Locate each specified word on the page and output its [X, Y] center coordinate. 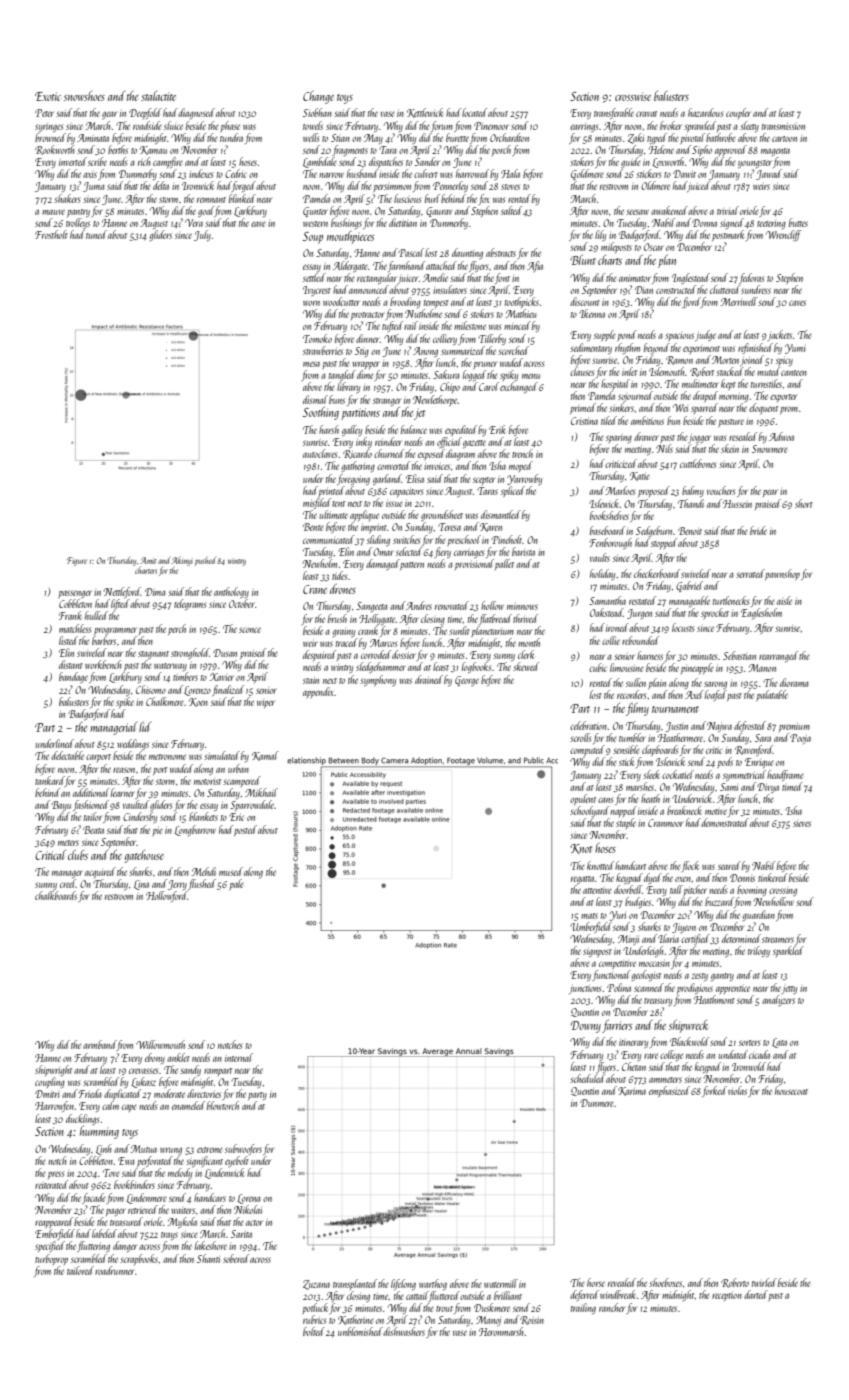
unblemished [360, 1331]
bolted [314, 1331]
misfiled [317, 503]
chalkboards [56, 895]
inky [364, 442]
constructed [676, 289]
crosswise [633, 96]
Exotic [48, 96]
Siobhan [317, 112]
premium [794, 727]
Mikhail [261, 792]
